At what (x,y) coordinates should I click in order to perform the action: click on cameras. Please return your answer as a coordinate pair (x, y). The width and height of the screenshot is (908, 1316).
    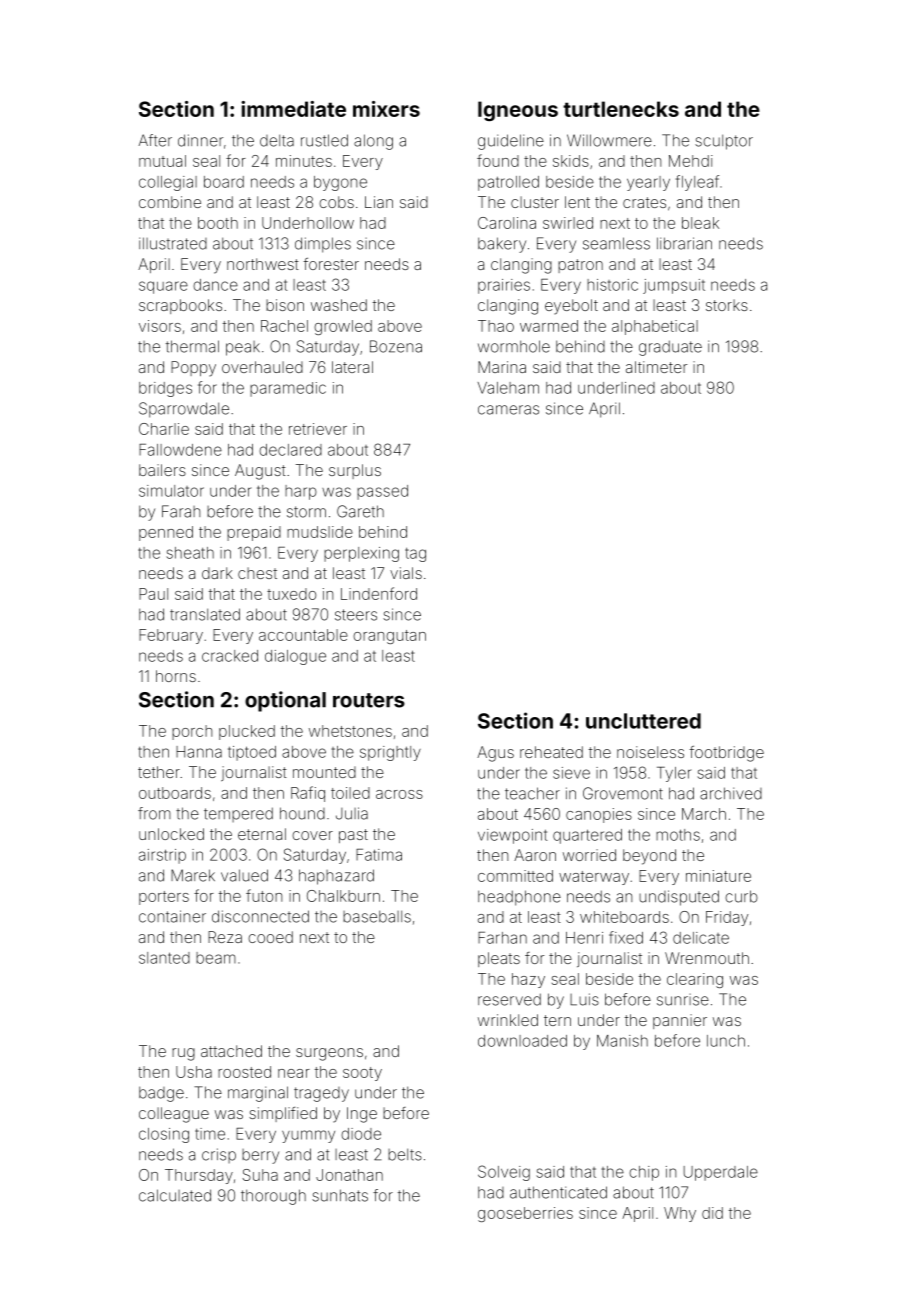
    Looking at the image, I should click on (508, 410).
